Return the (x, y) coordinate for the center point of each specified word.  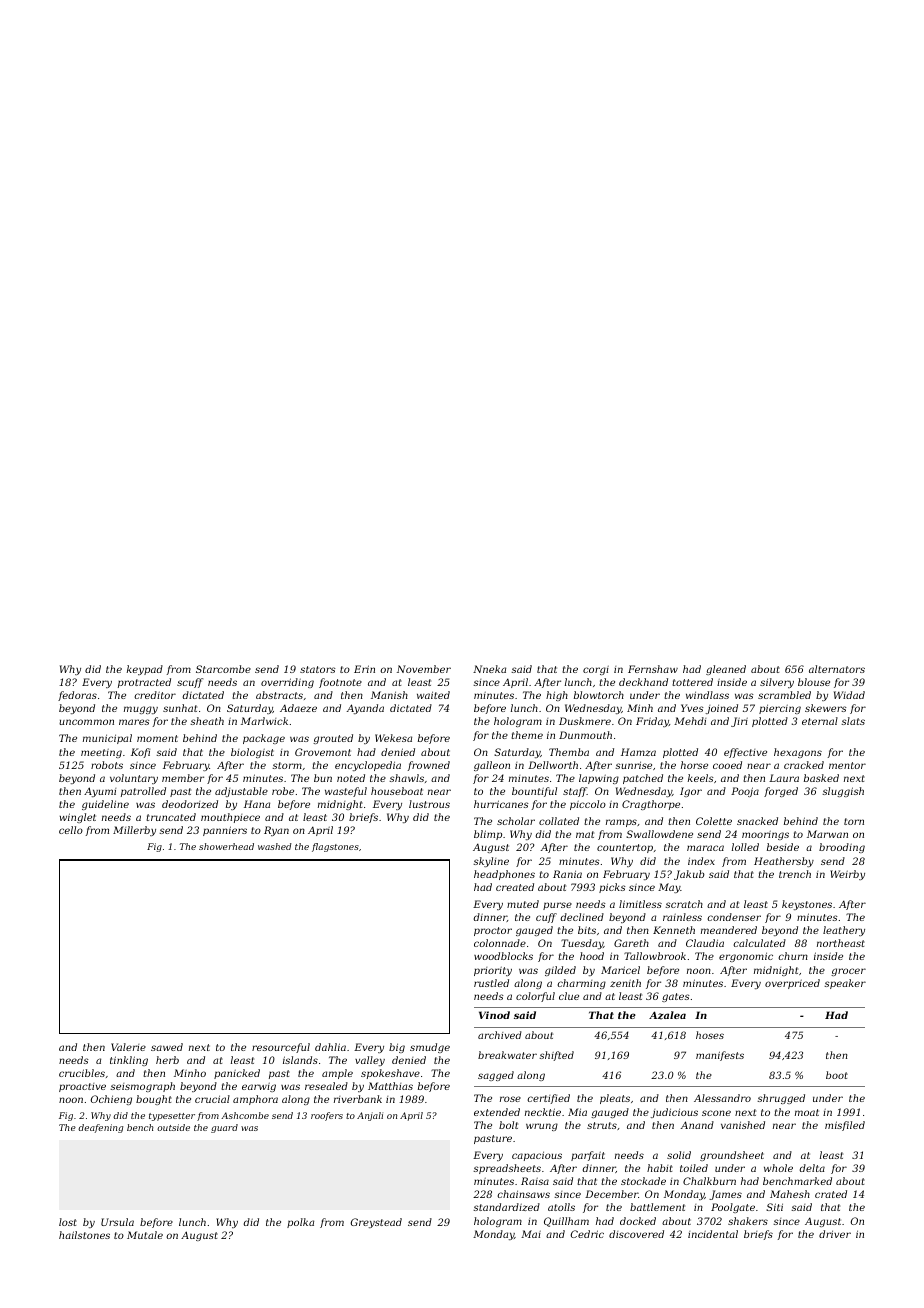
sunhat (180, 708)
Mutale (145, 1235)
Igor (691, 792)
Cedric (587, 1234)
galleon (492, 766)
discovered (636, 1234)
